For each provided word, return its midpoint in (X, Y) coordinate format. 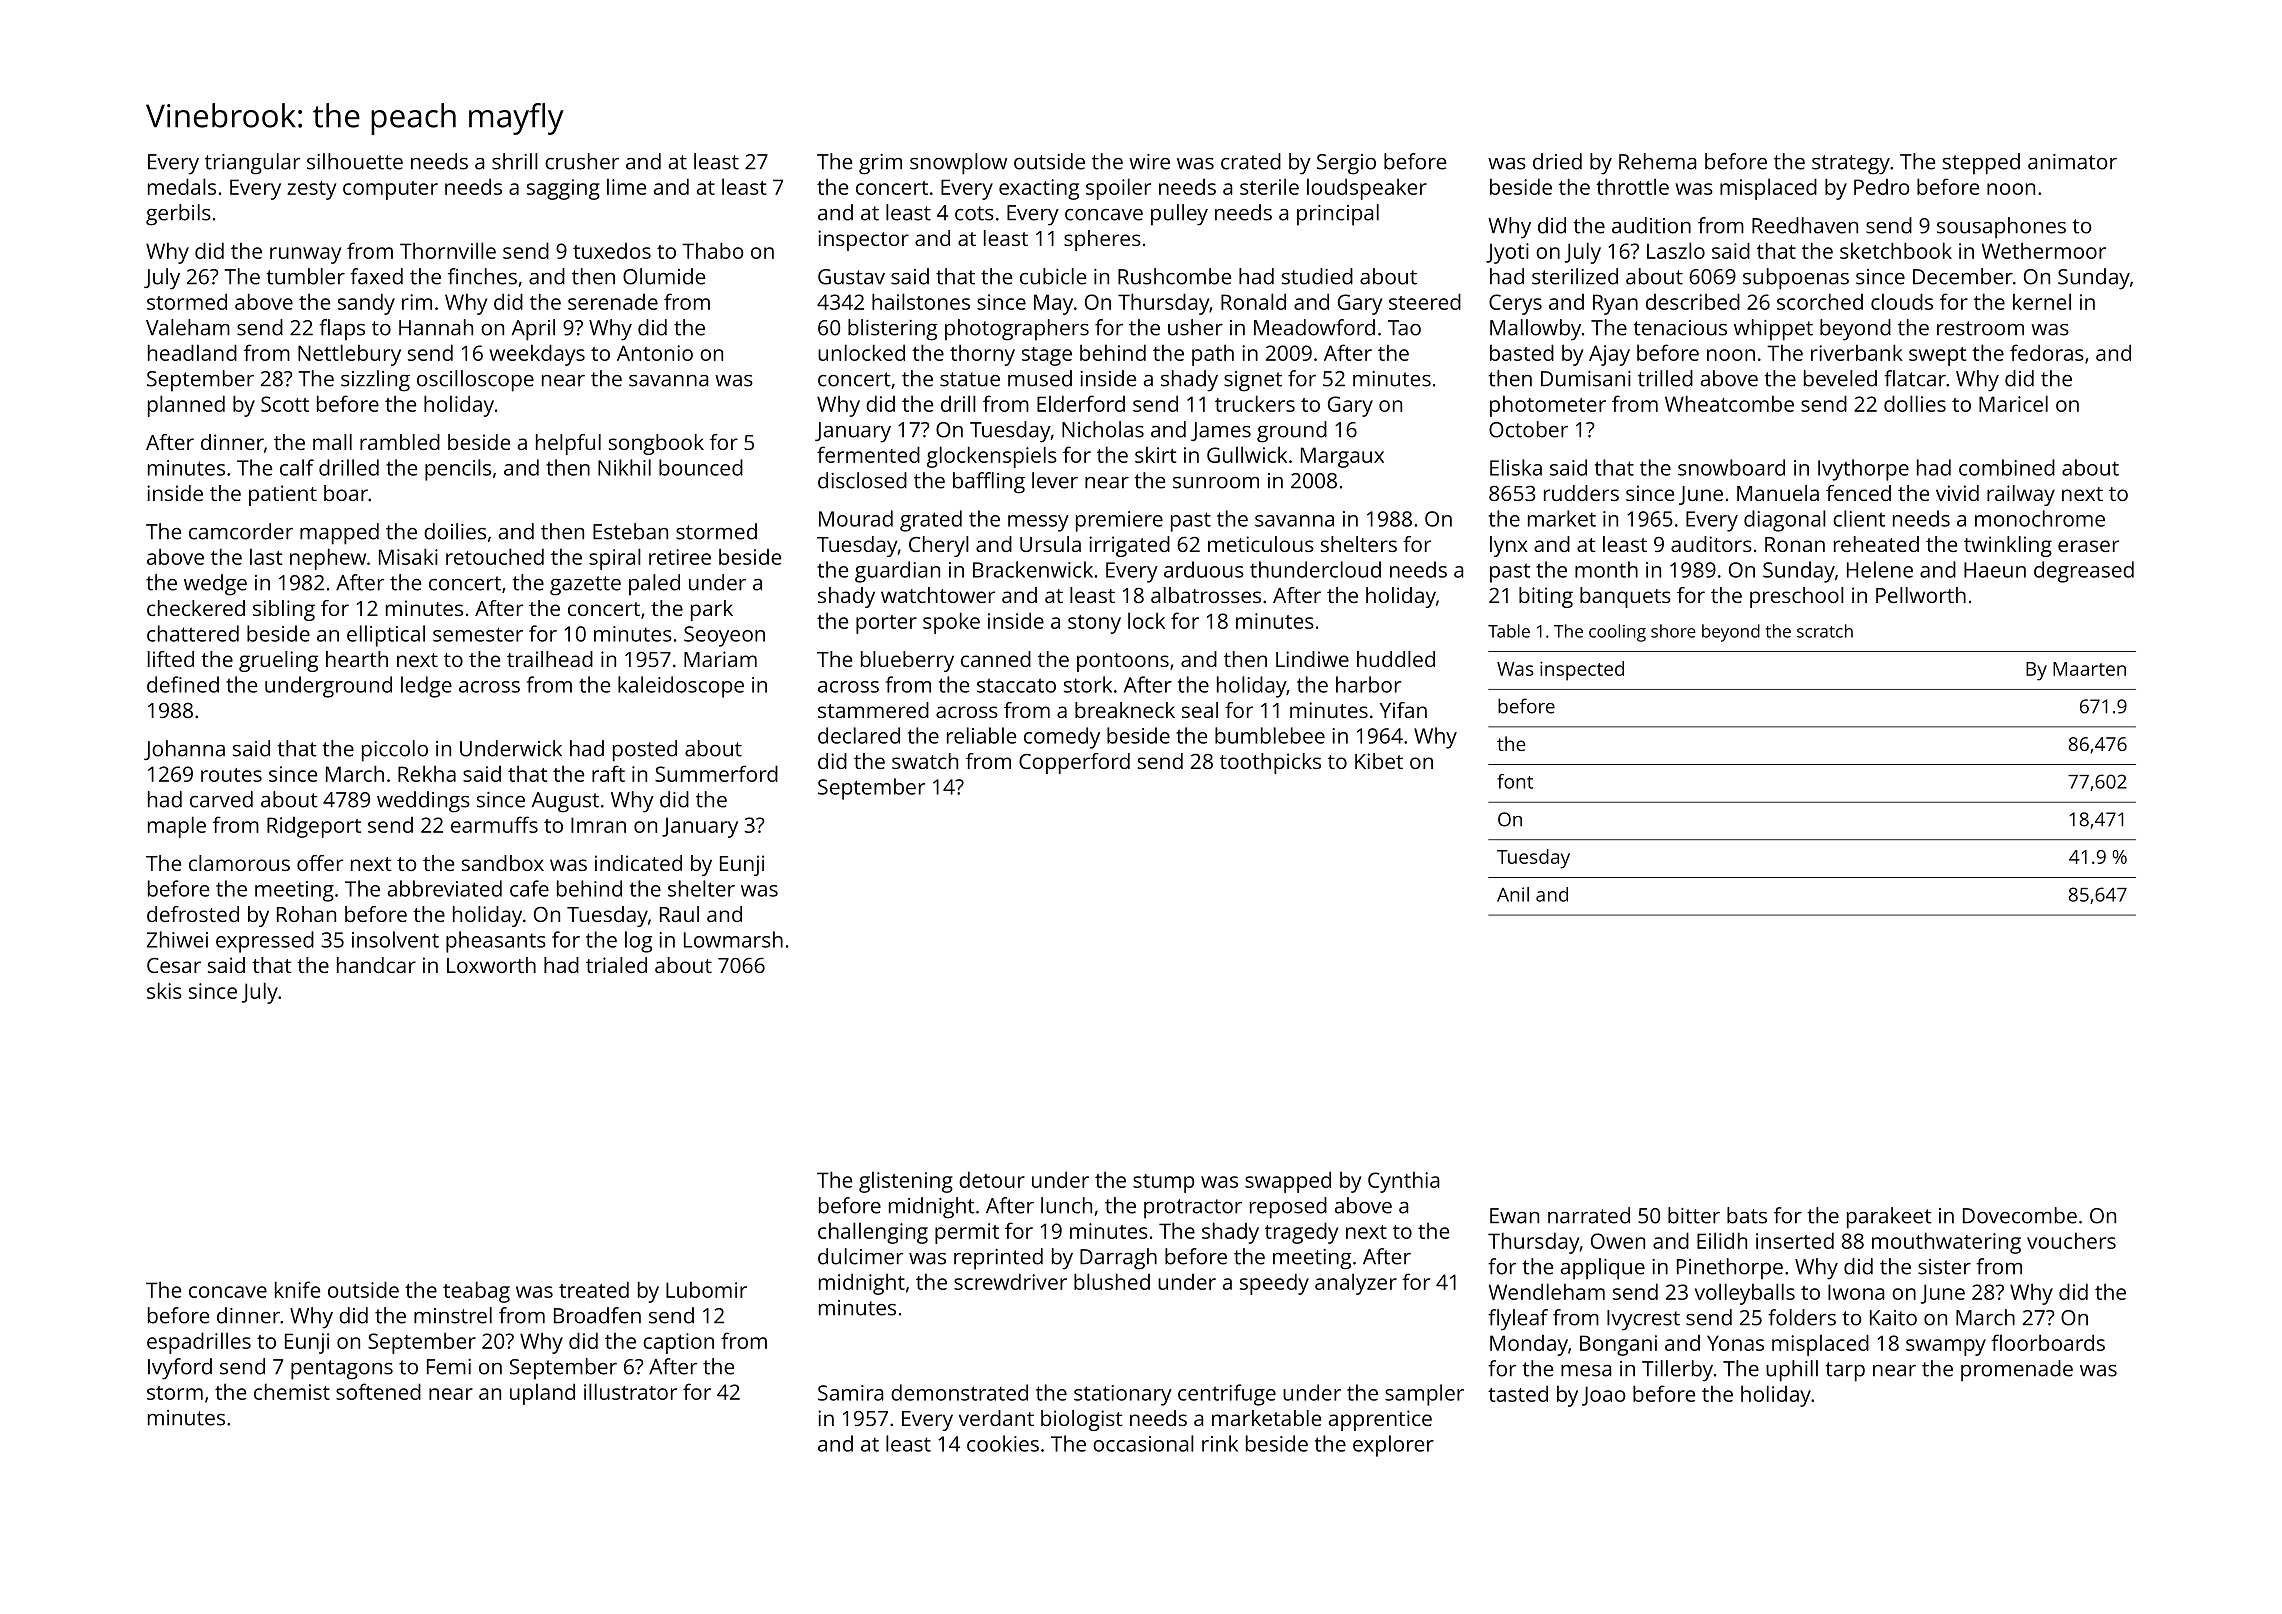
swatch (925, 761)
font (1515, 781)
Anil (1513, 894)
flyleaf (1518, 1320)
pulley (1179, 215)
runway (305, 255)
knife (297, 1289)
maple (177, 827)
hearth (357, 659)
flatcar (1915, 378)
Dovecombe (2020, 1215)
